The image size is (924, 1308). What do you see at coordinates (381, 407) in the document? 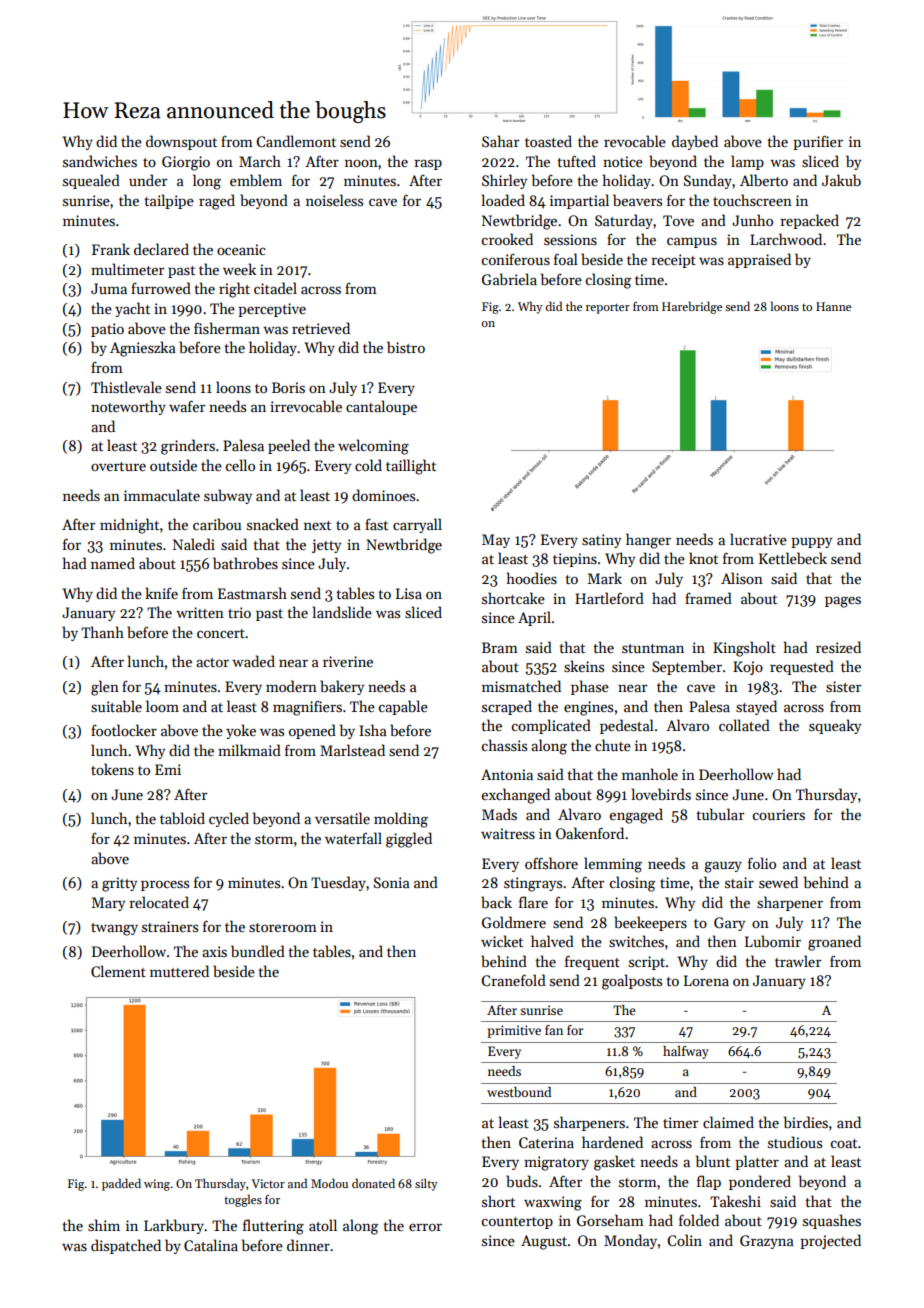
I see `cantaloupe` at bounding box center [381, 407].
